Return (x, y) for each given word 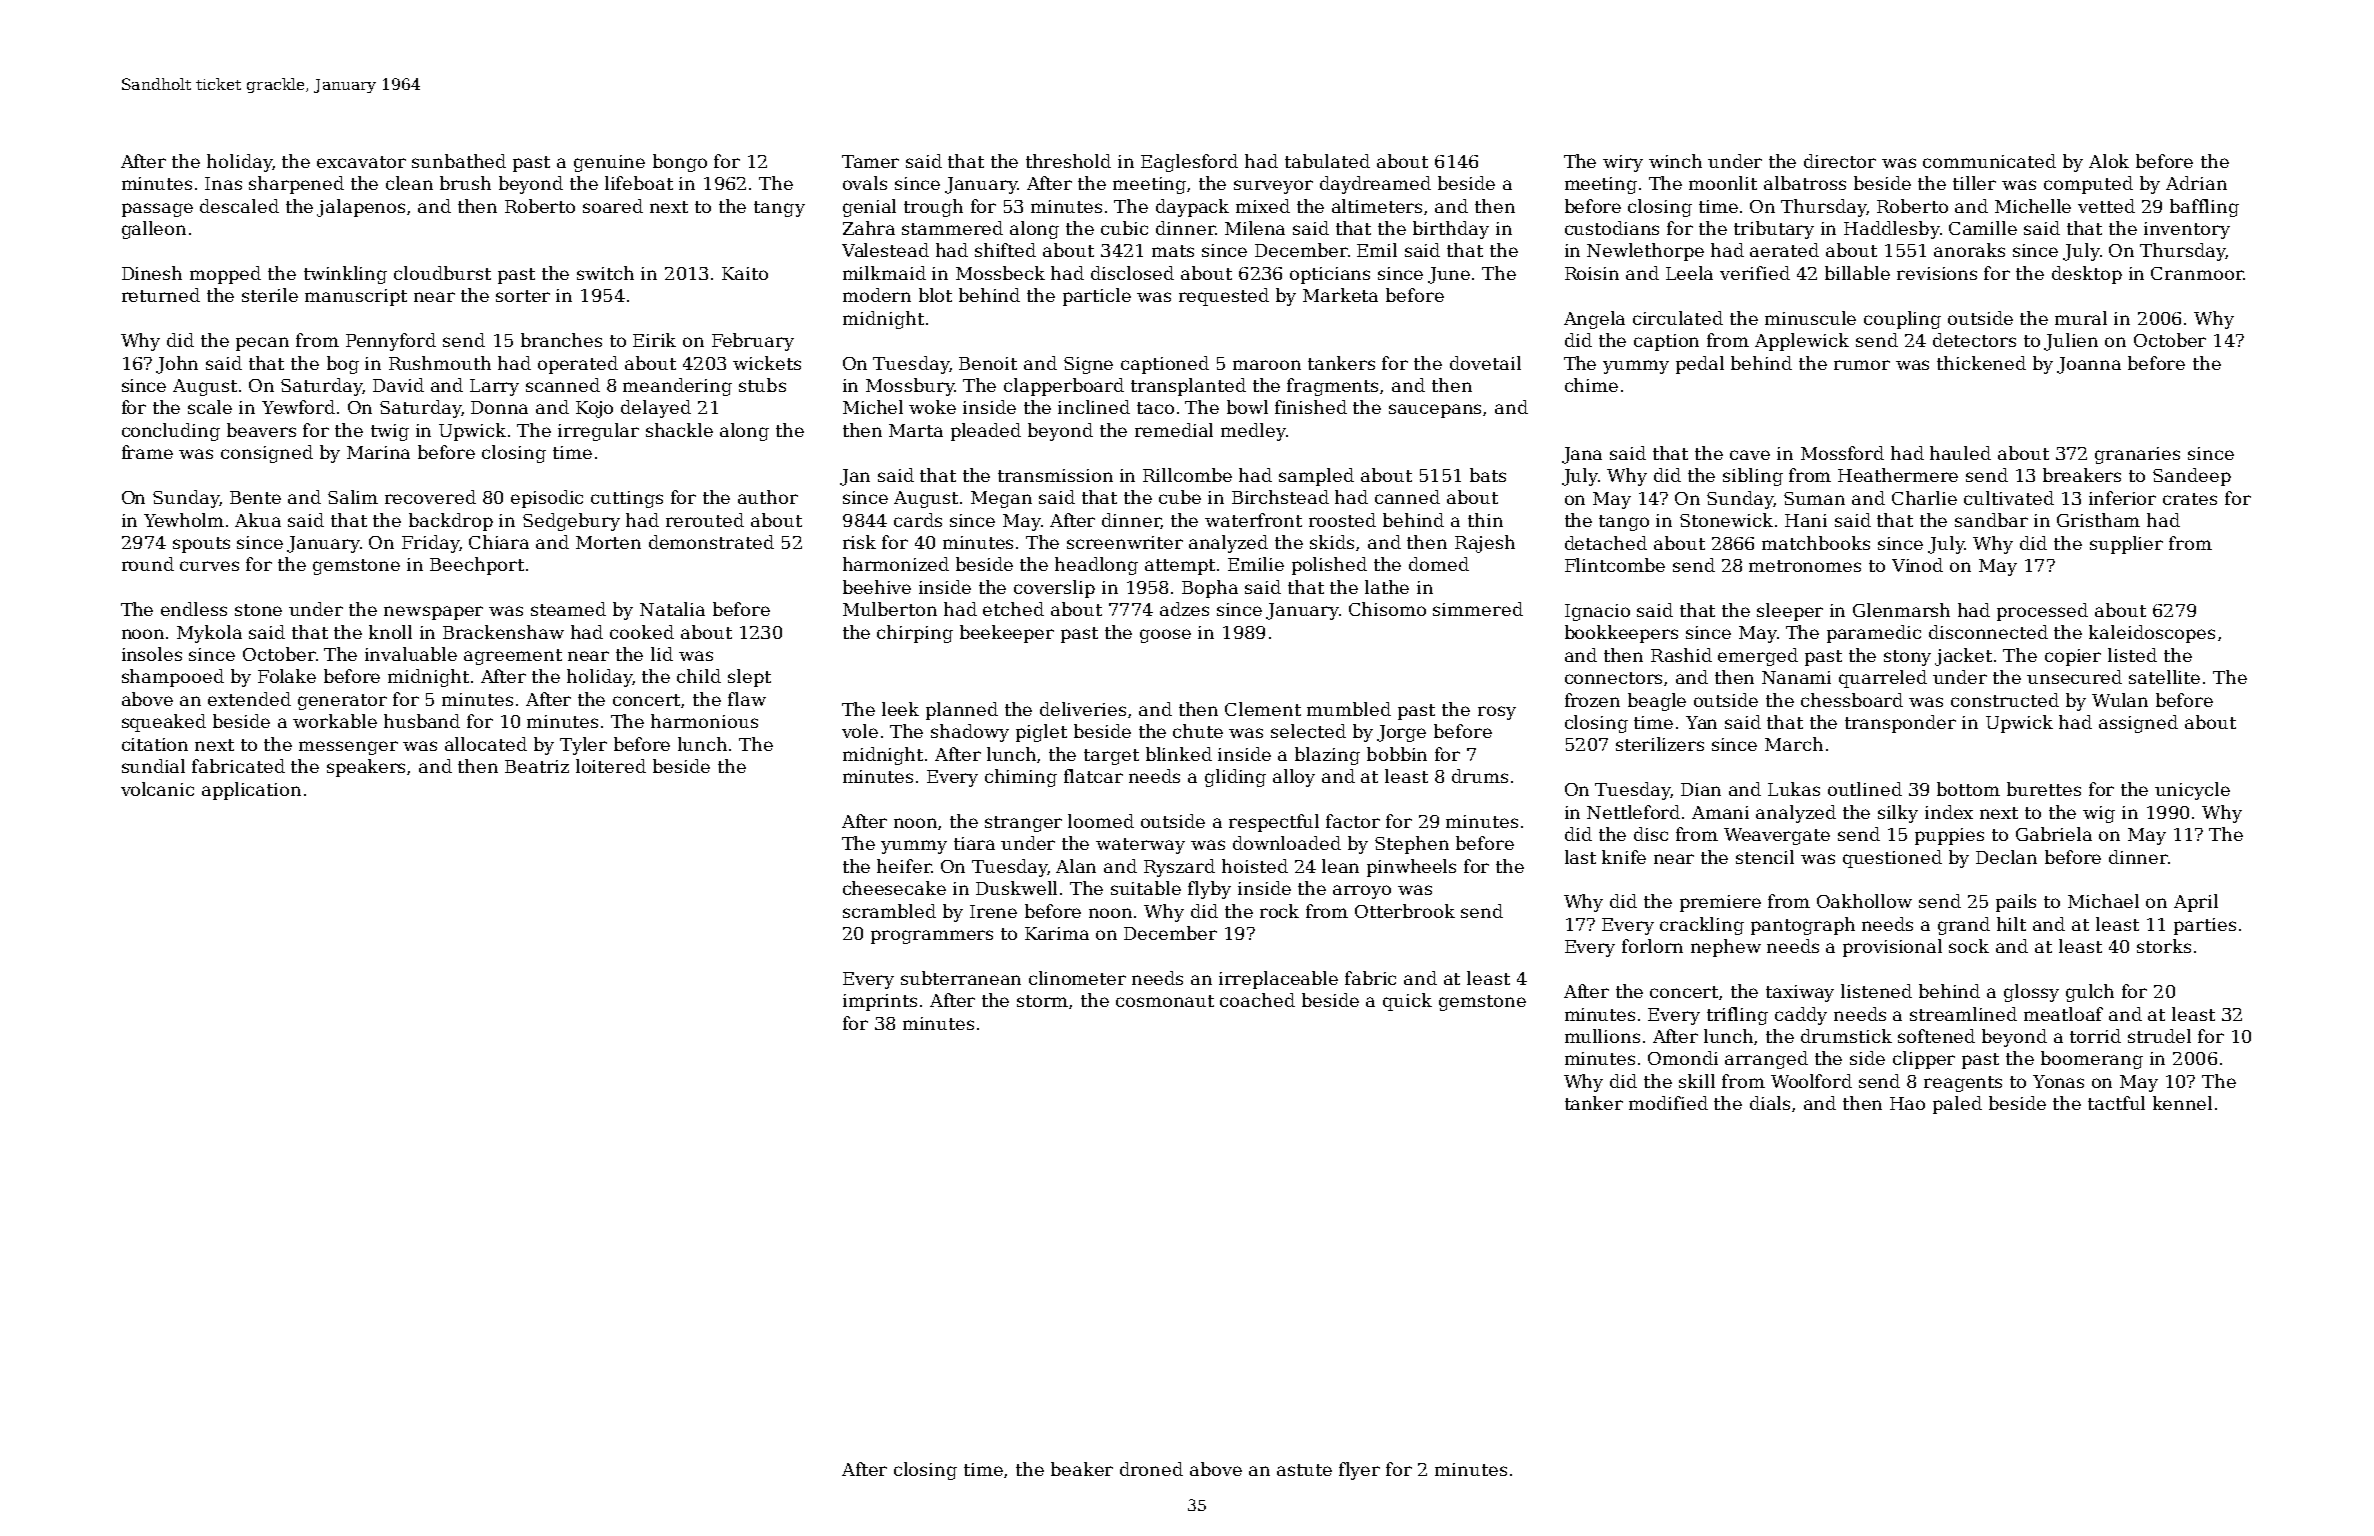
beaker (1082, 1469)
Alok (2109, 161)
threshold (1068, 161)
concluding (171, 432)
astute (1304, 1470)
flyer (1359, 1471)
